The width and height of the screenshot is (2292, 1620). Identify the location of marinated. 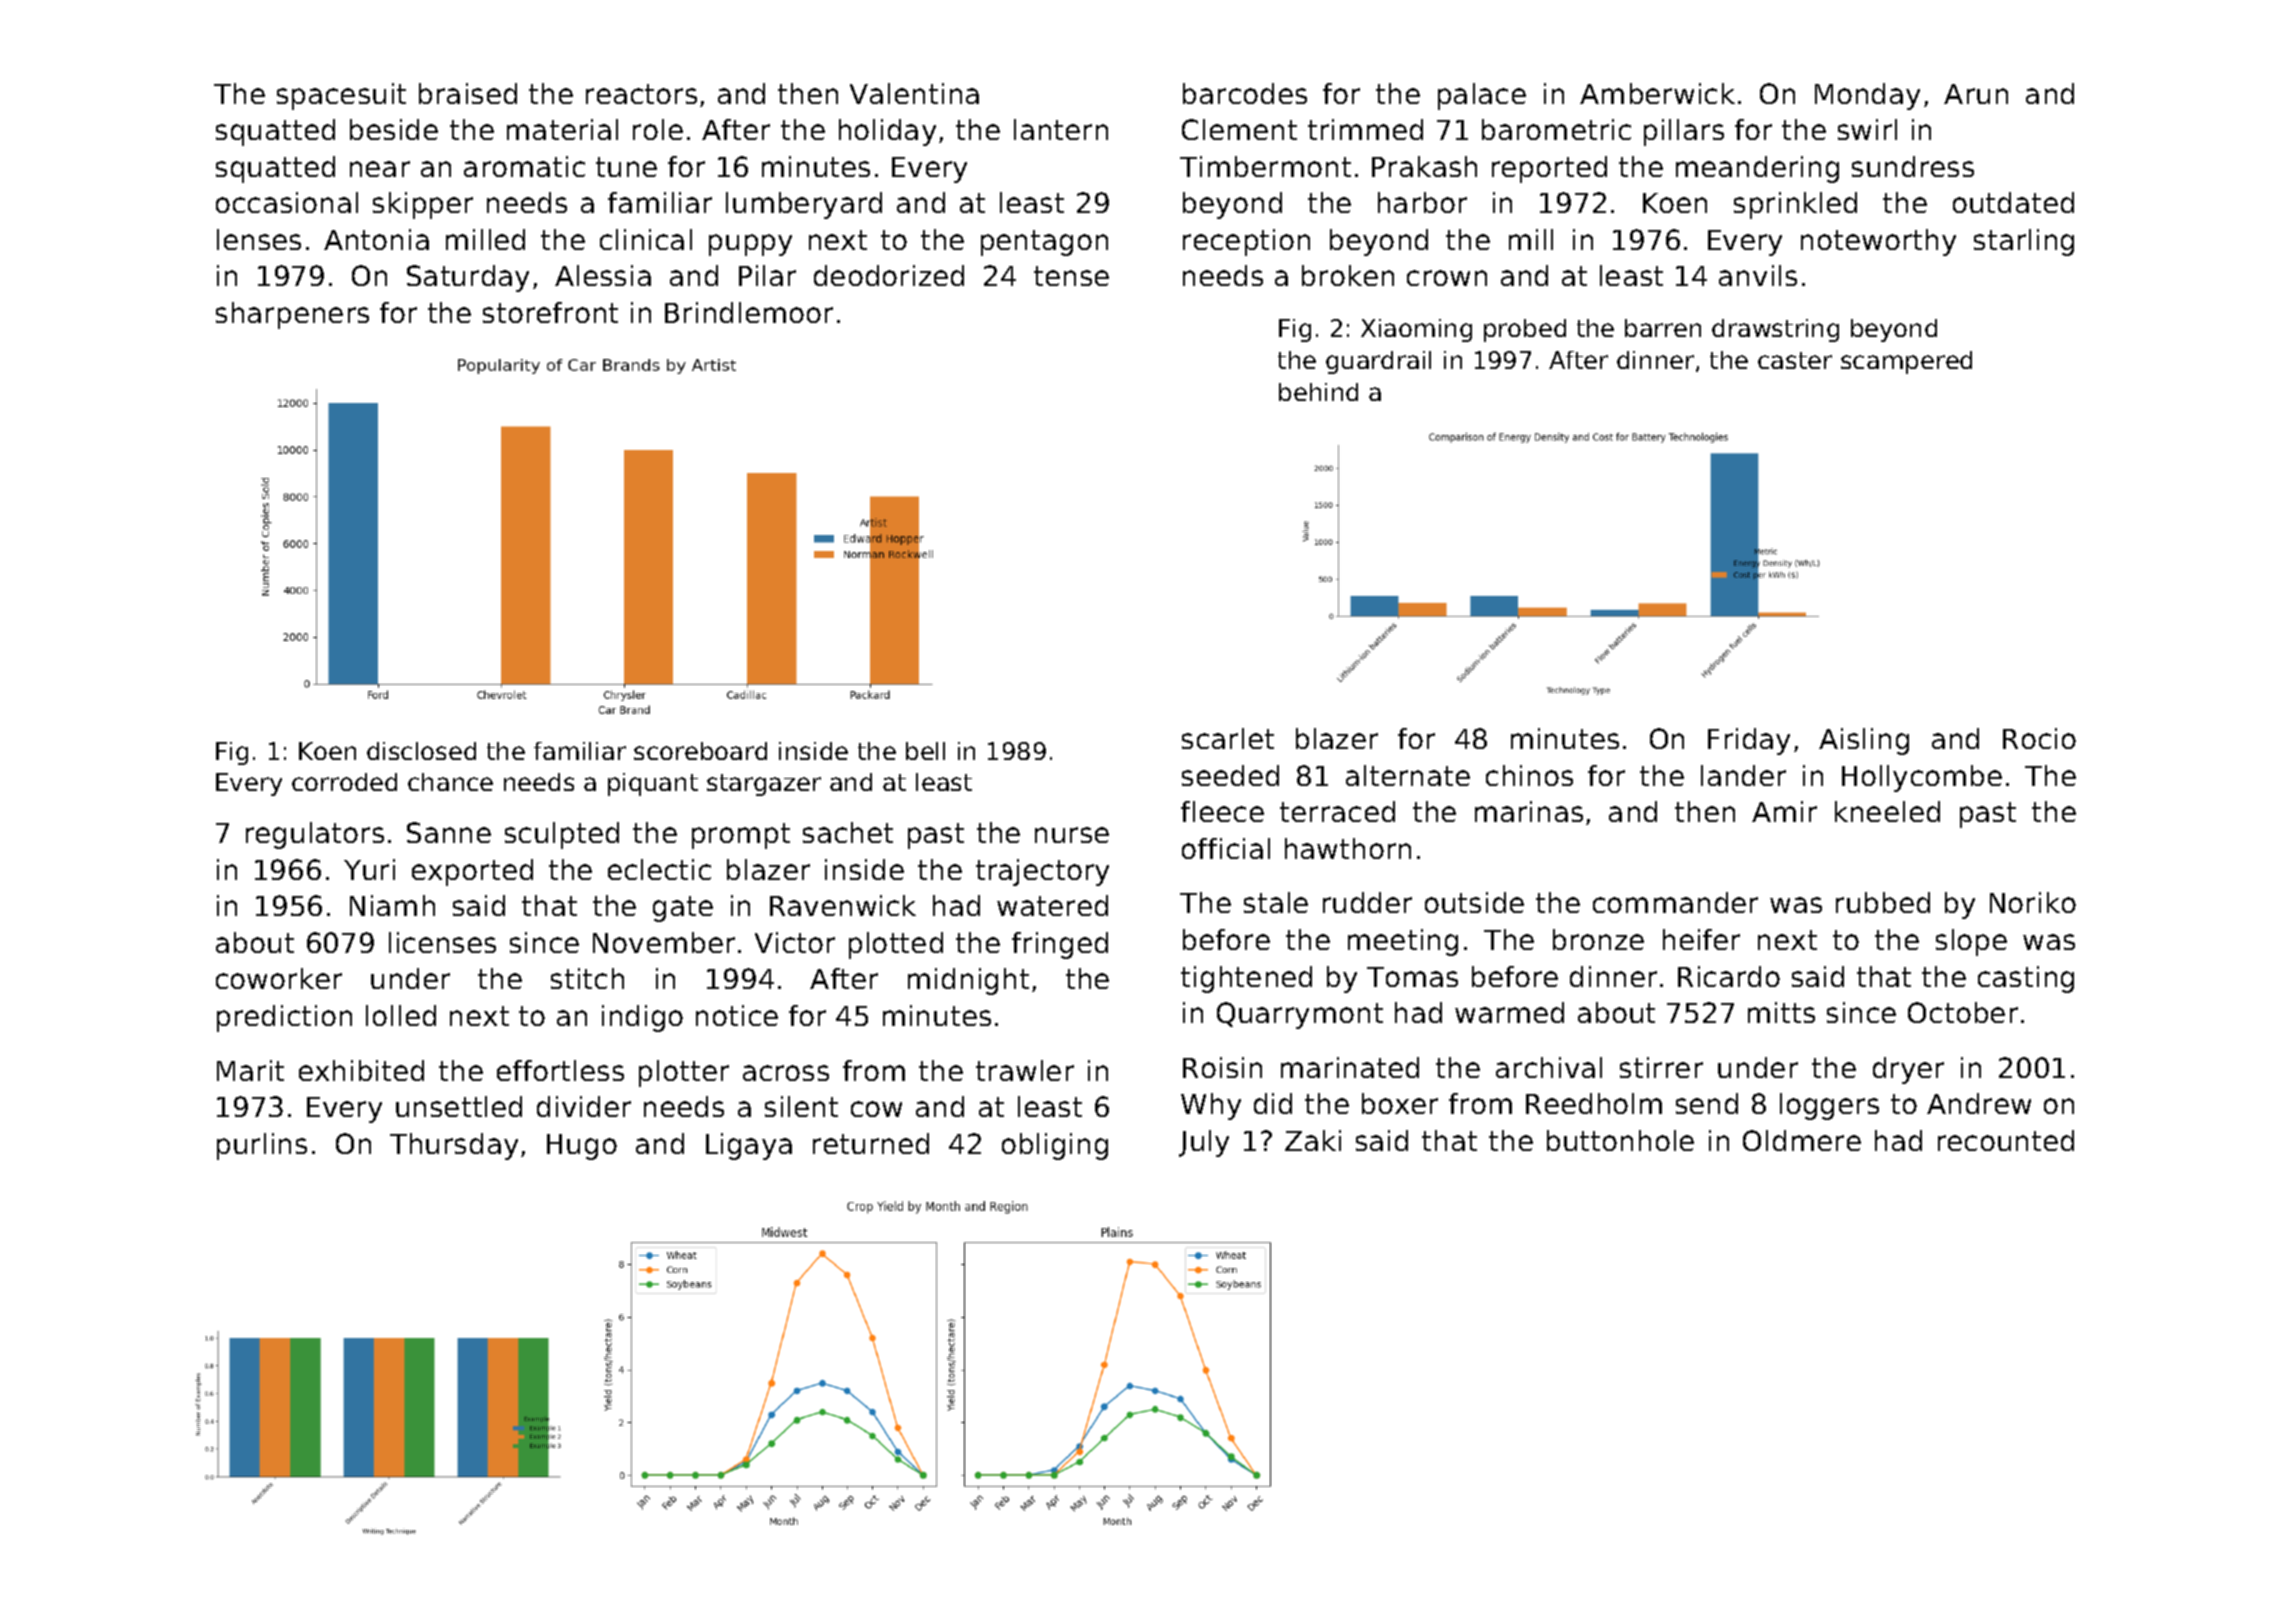
(1350, 1067).
